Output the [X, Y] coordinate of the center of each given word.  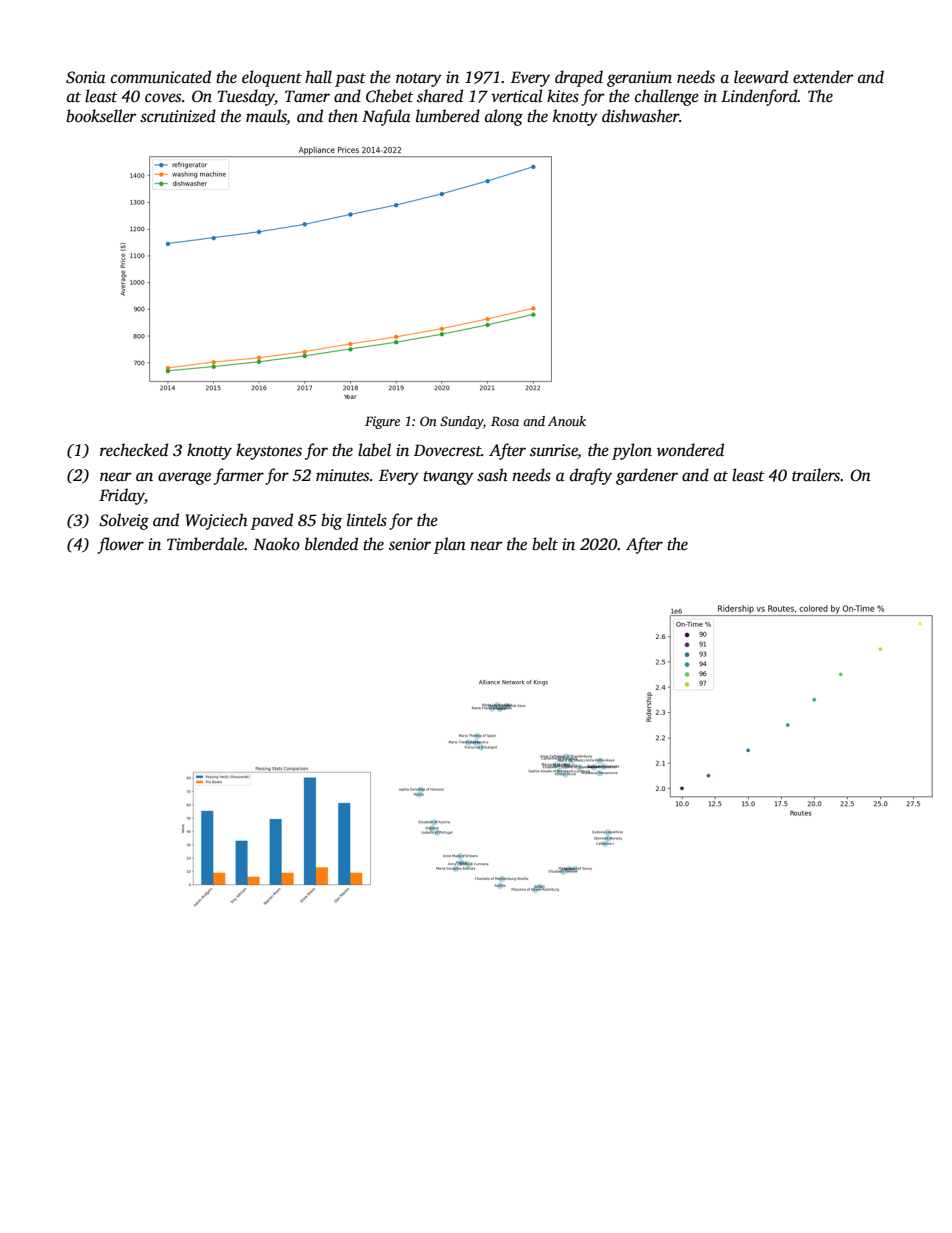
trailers [816, 475]
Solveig [124, 521]
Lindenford [759, 97]
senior [410, 544]
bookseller [101, 116]
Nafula [386, 117]
